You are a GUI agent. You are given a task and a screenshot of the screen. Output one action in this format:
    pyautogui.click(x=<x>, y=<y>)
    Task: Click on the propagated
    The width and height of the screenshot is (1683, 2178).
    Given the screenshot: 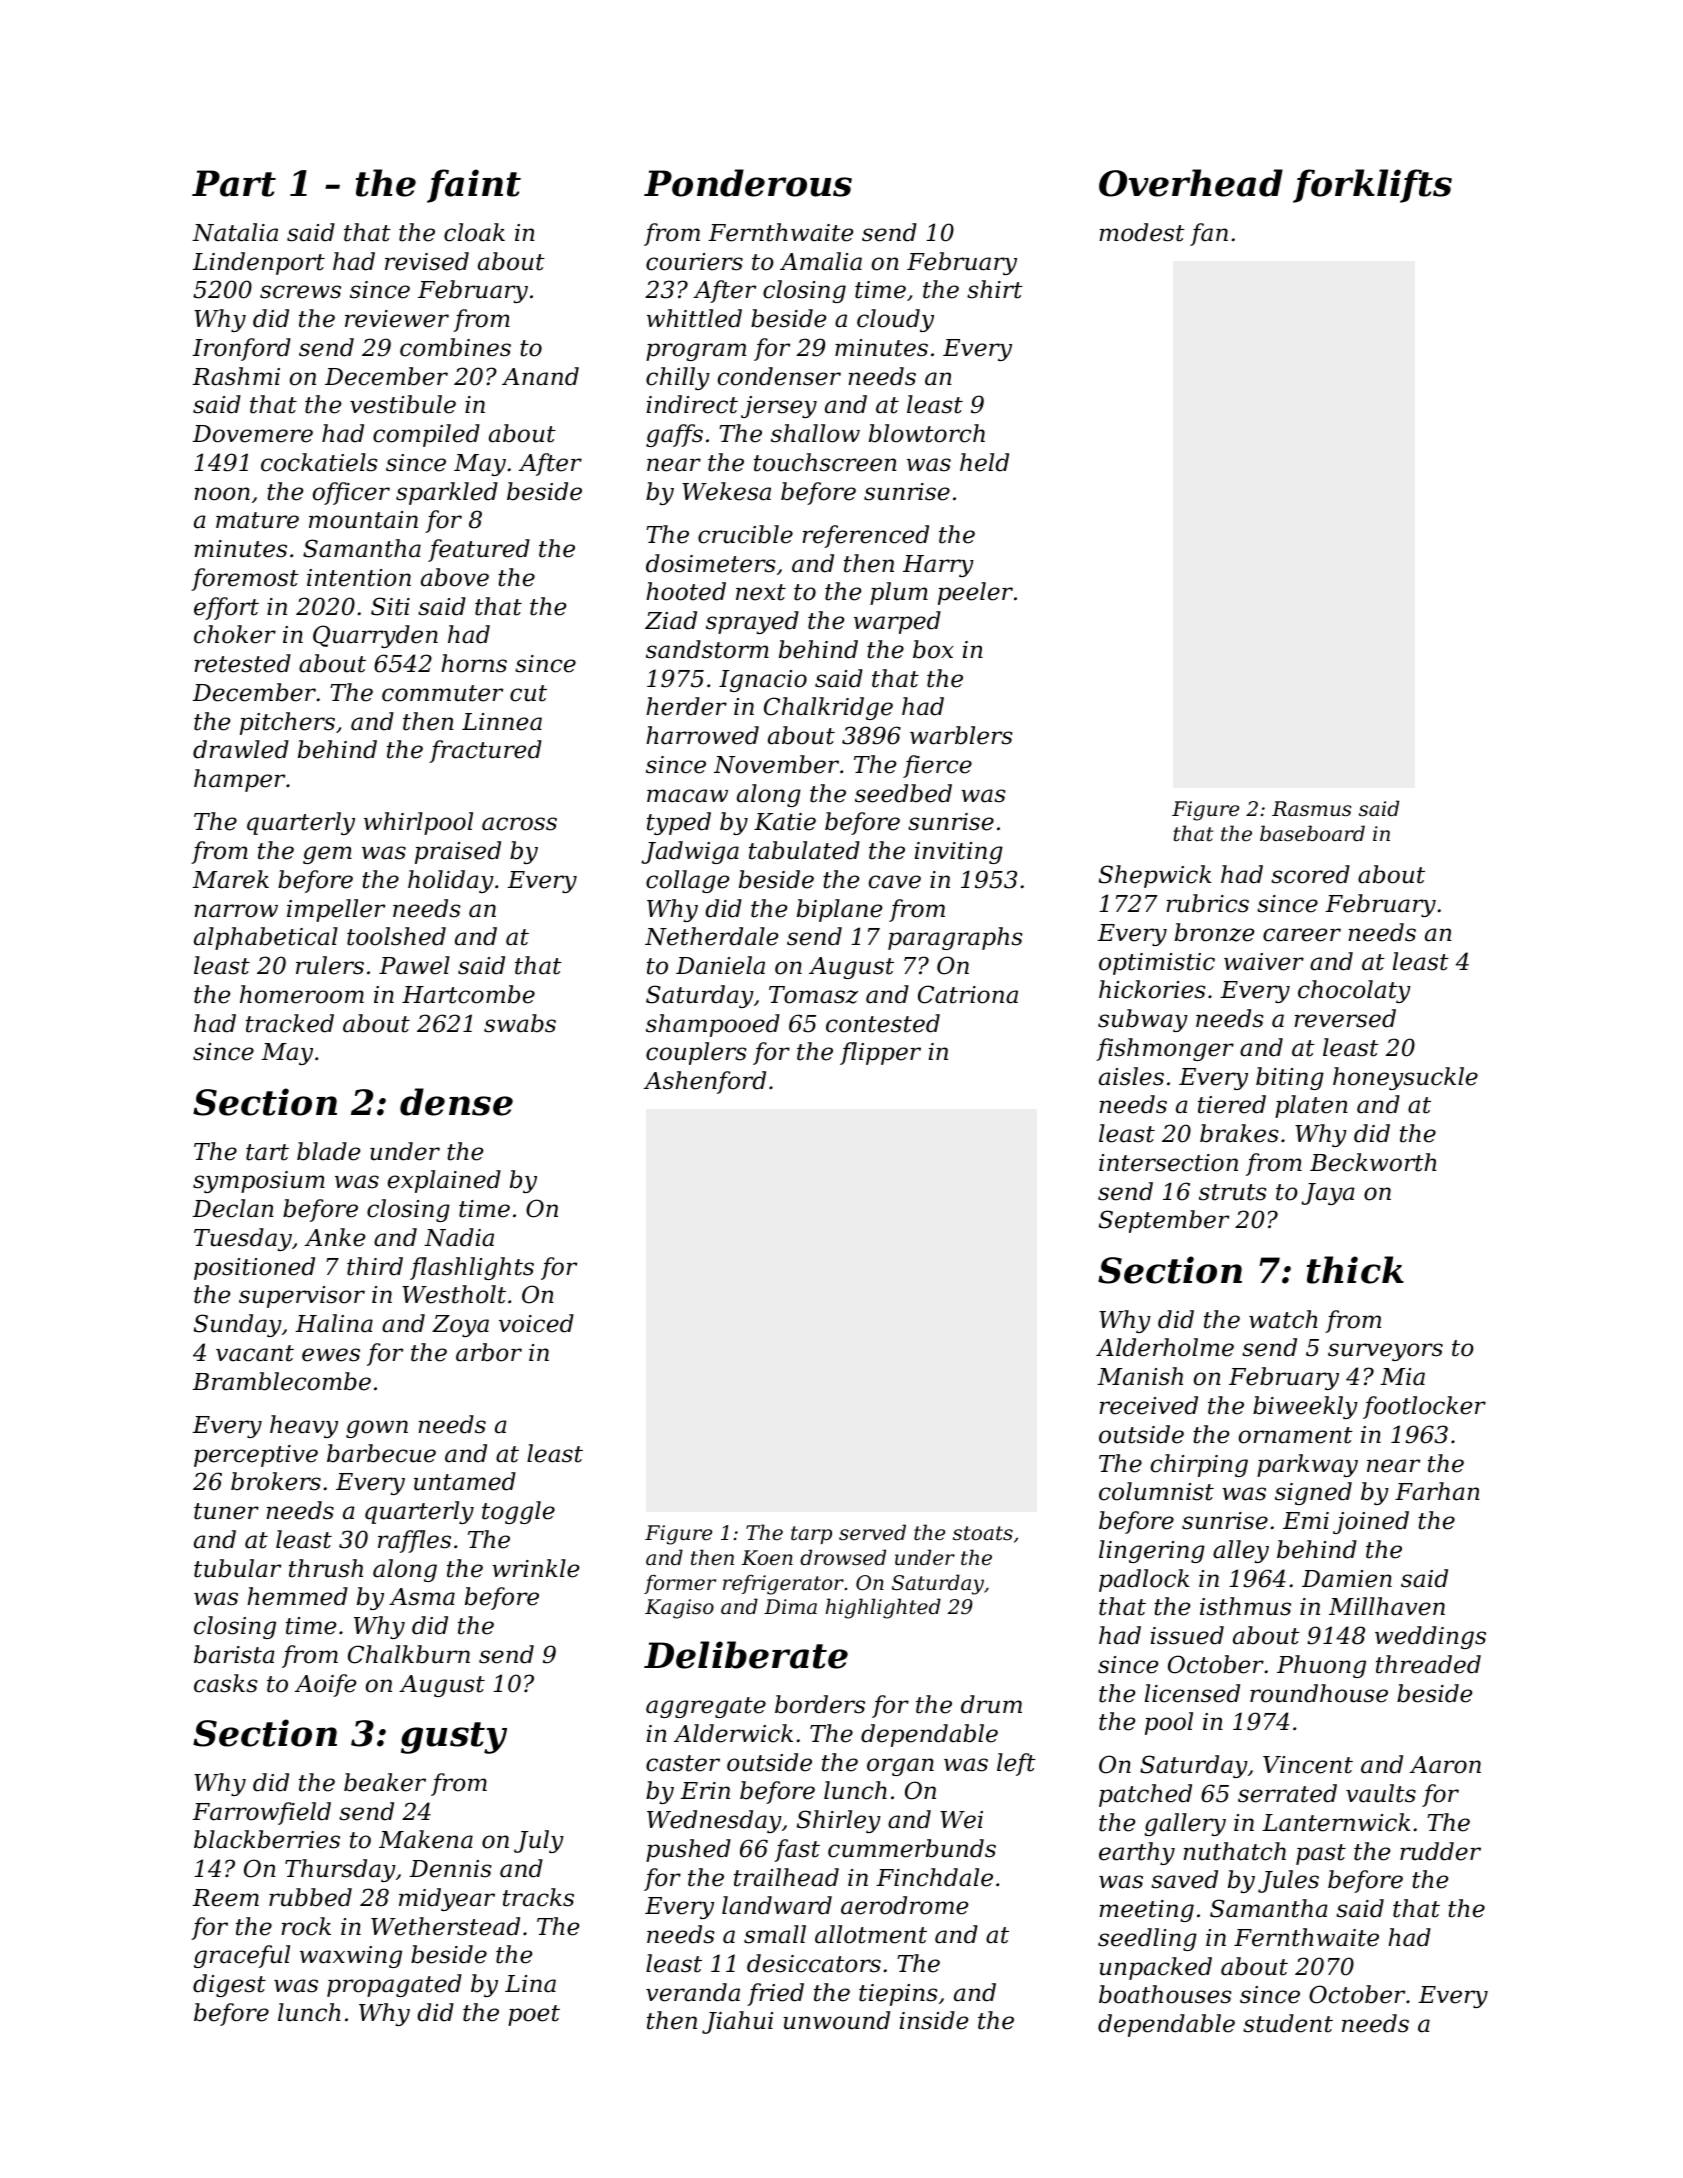 What is the action you would take?
    pyautogui.click(x=394, y=1985)
